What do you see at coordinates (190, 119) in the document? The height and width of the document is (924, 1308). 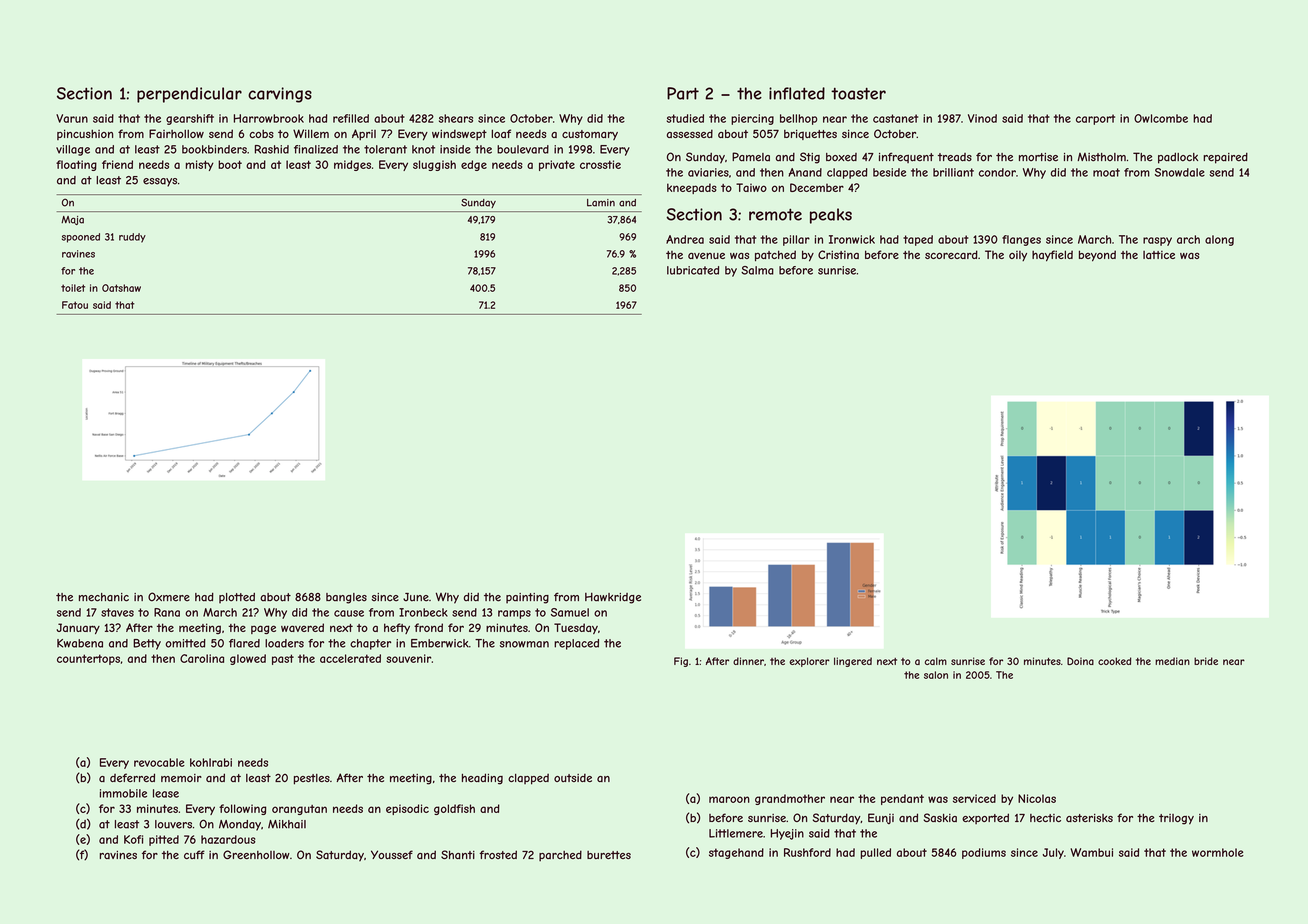 I see `gearshift` at bounding box center [190, 119].
